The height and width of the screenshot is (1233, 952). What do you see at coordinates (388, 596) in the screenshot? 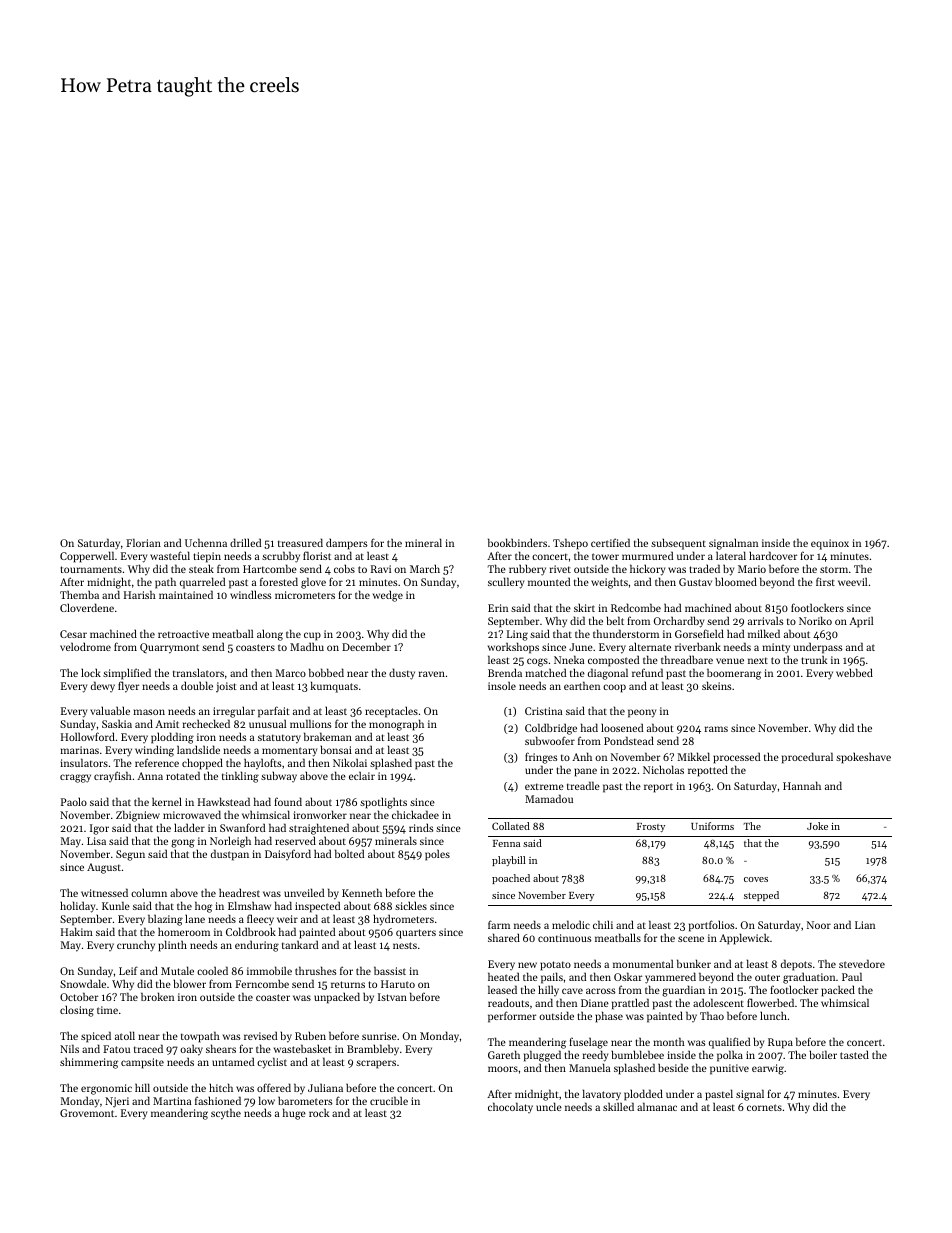
I see `wedge` at bounding box center [388, 596].
